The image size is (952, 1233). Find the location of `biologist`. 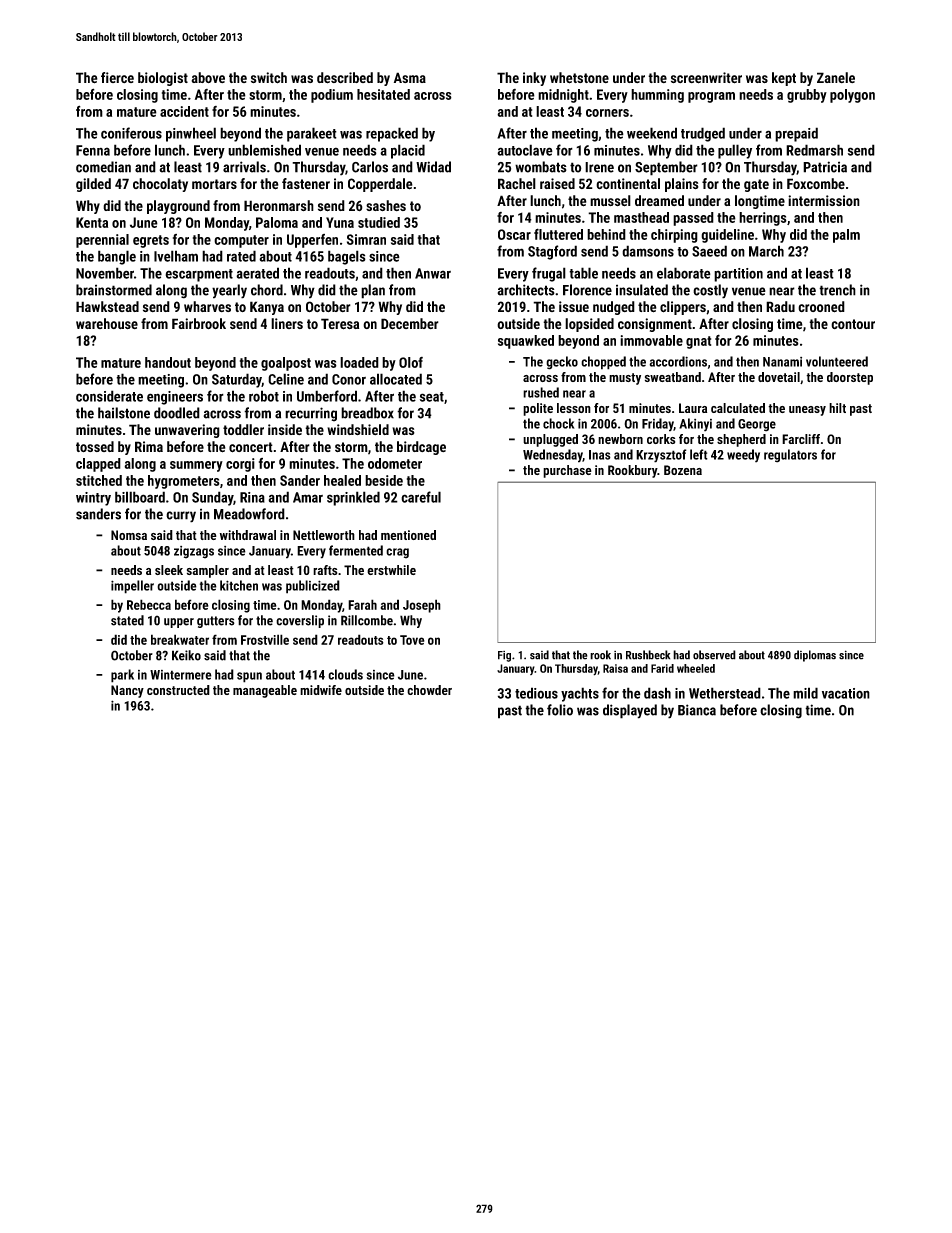

biologist is located at coordinates (163, 79).
